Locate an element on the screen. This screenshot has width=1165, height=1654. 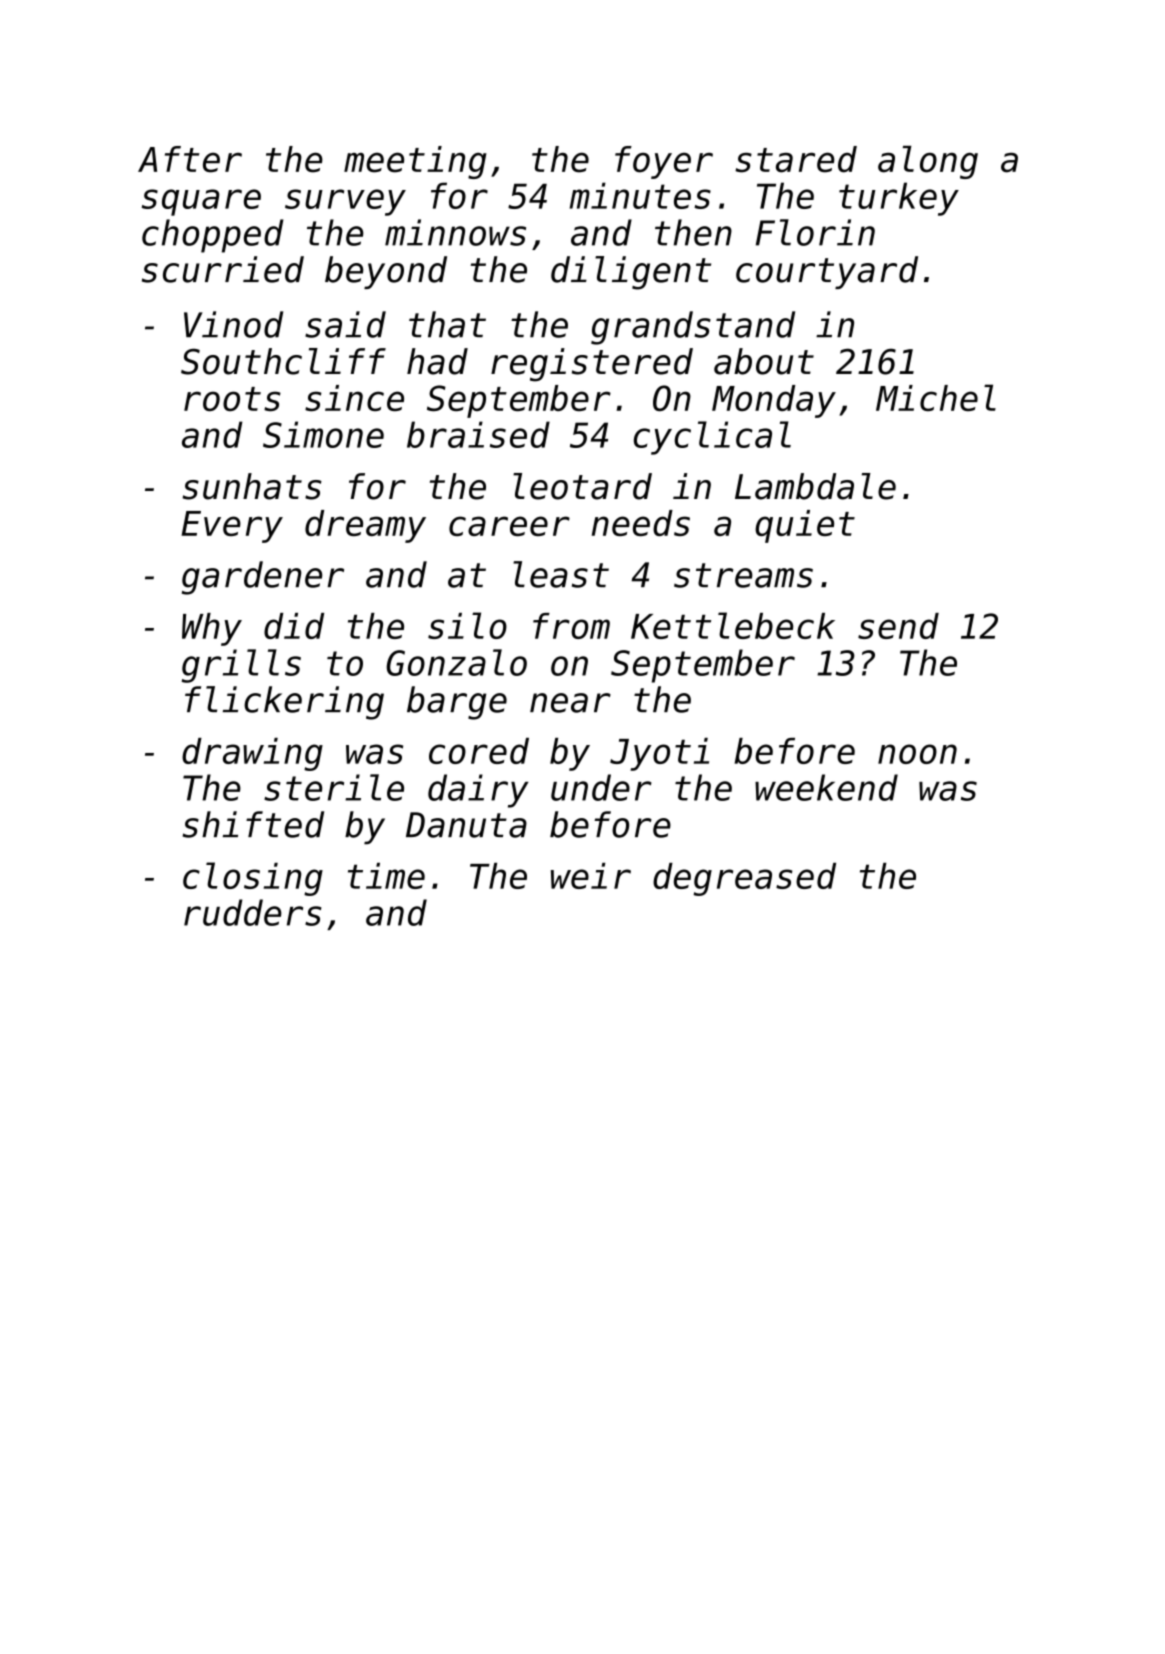
Simone is located at coordinates (323, 434).
